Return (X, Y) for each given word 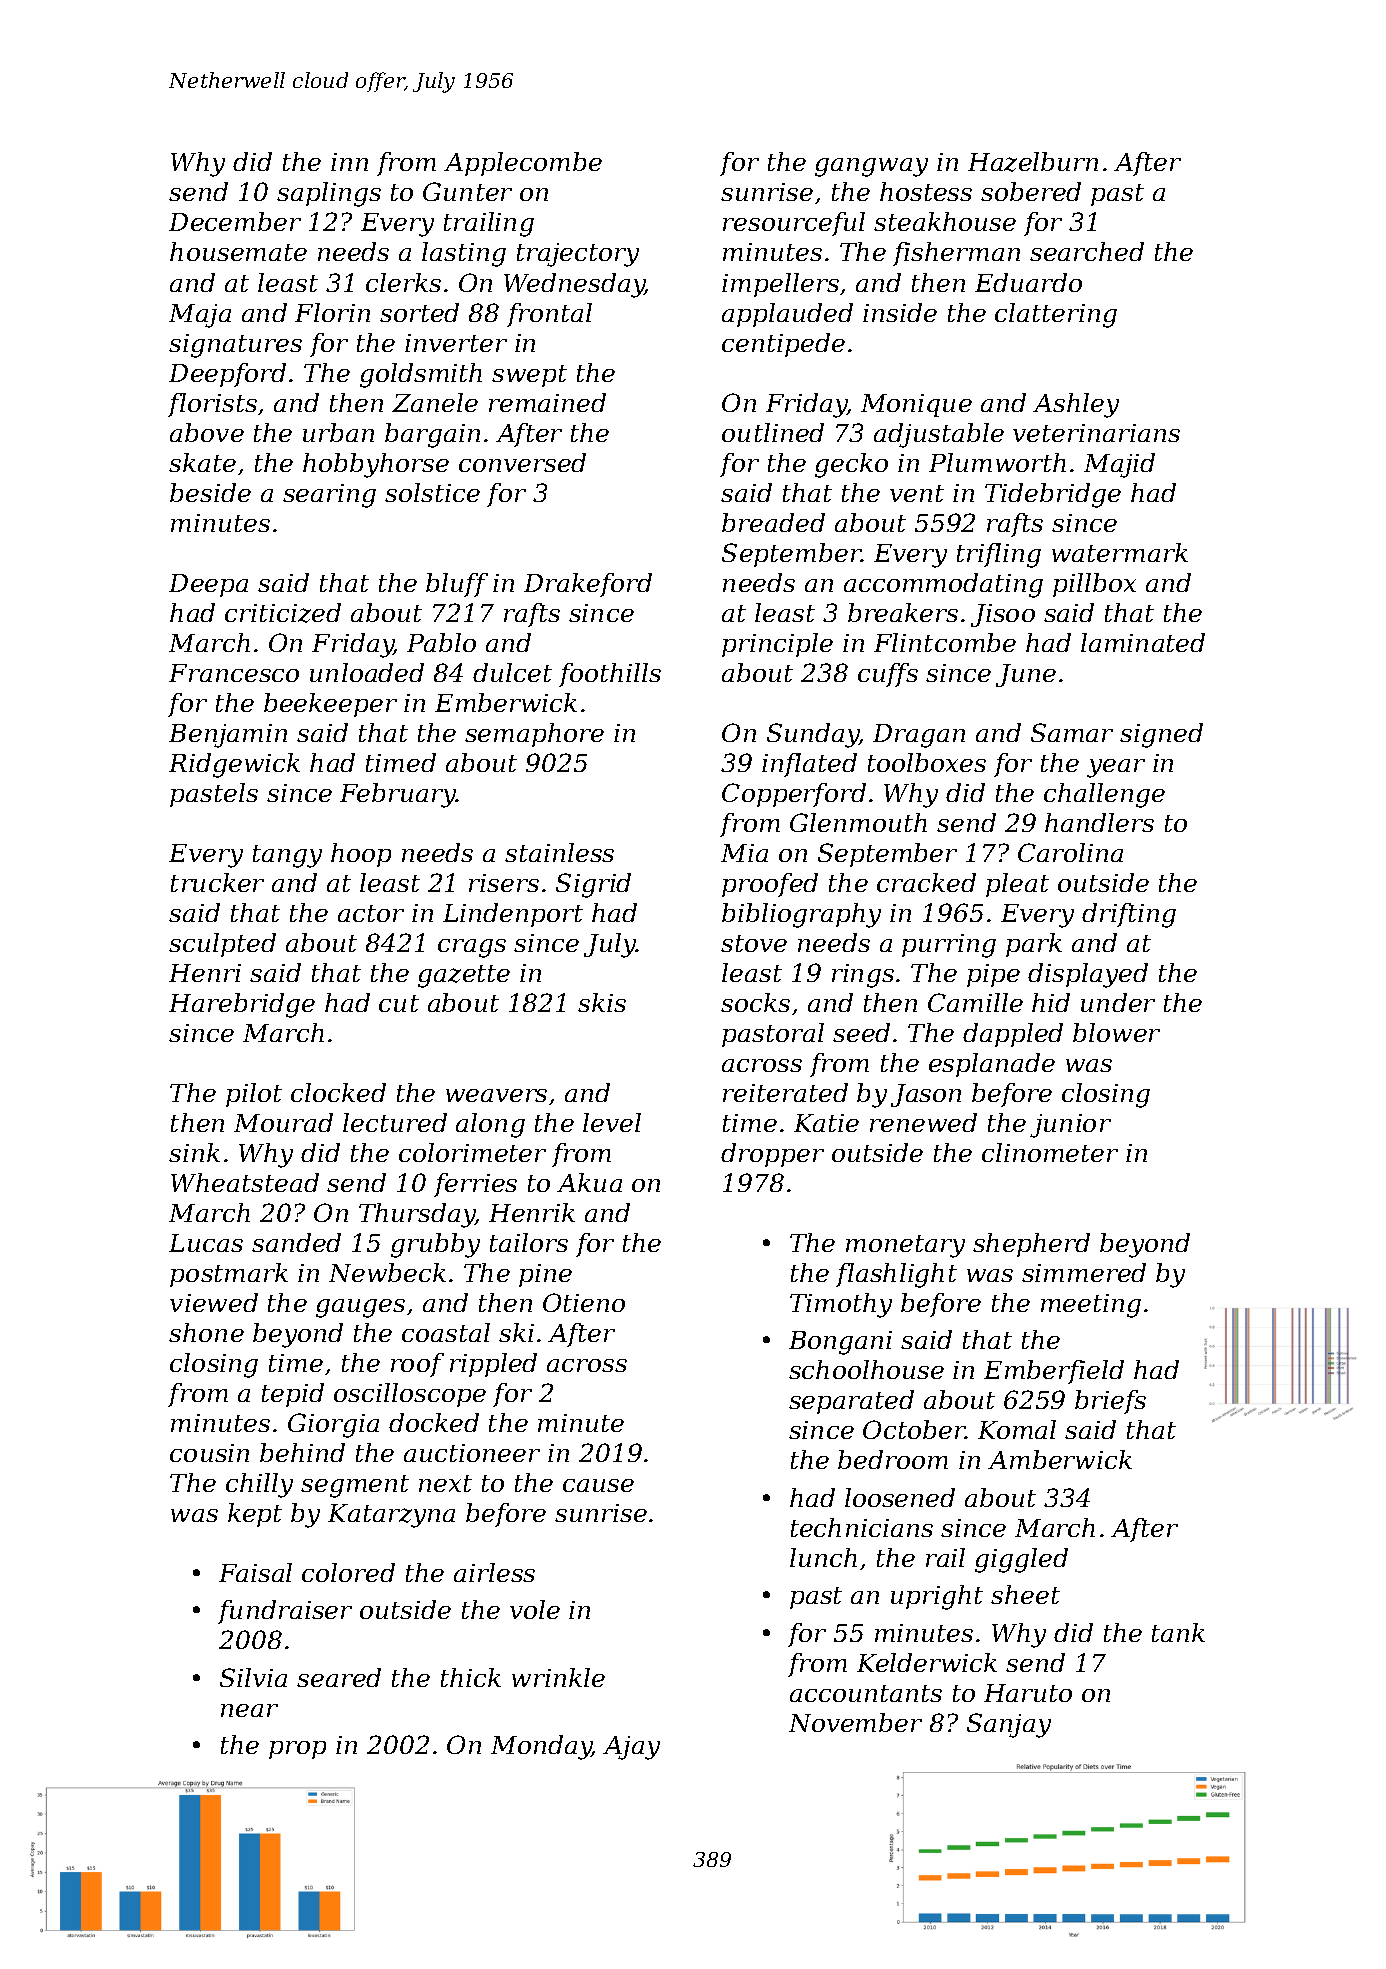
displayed (1088, 975)
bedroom (893, 1459)
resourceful (794, 224)
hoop (361, 855)
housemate (238, 251)
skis (602, 1002)
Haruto (1028, 1693)
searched (1087, 251)
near (249, 1710)
